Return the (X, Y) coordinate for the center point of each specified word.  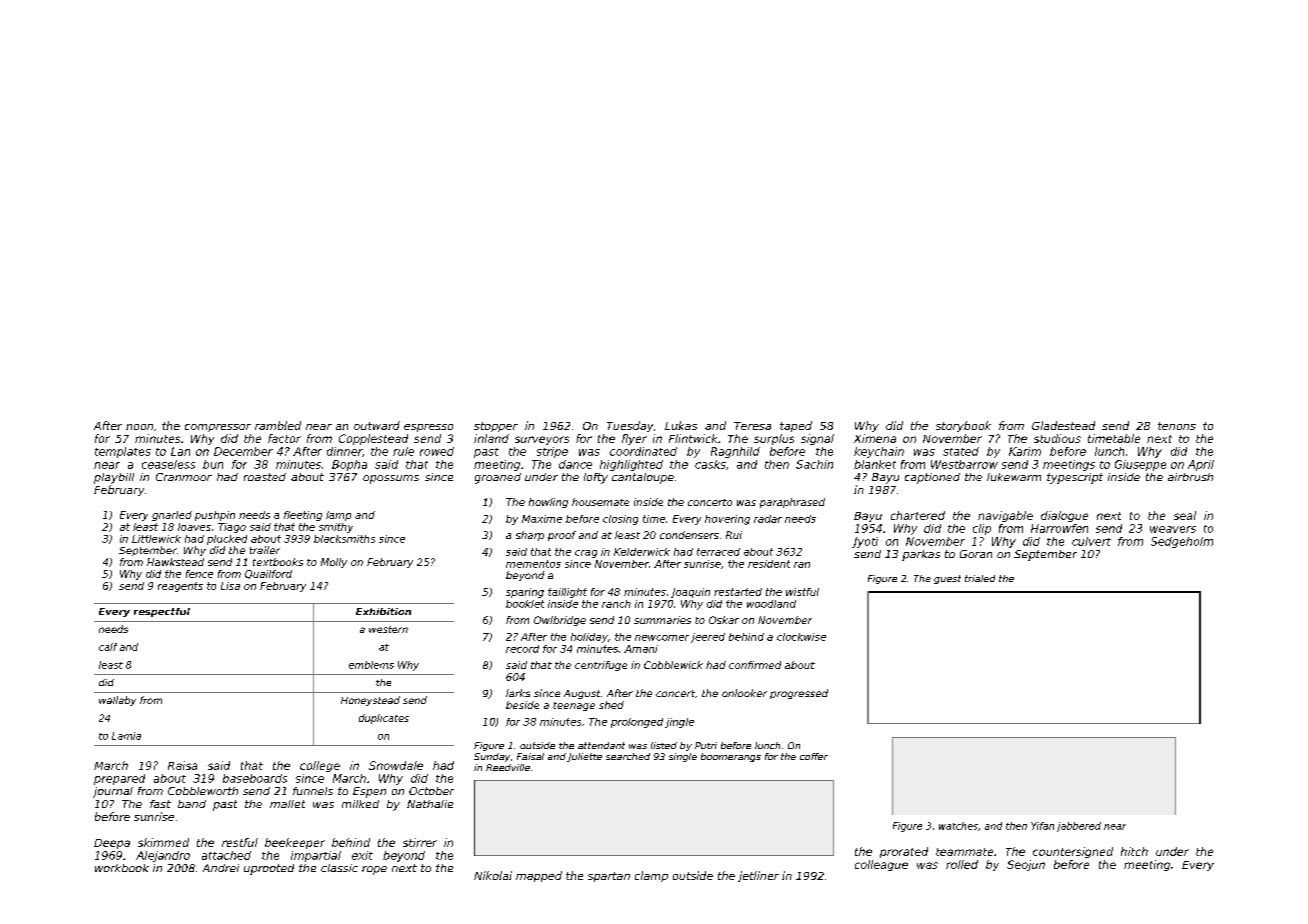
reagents (180, 587)
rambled (278, 425)
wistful (802, 592)
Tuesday (630, 426)
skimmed (163, 842)
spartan (609, 877)
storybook (963, 426)
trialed (980, 578)
